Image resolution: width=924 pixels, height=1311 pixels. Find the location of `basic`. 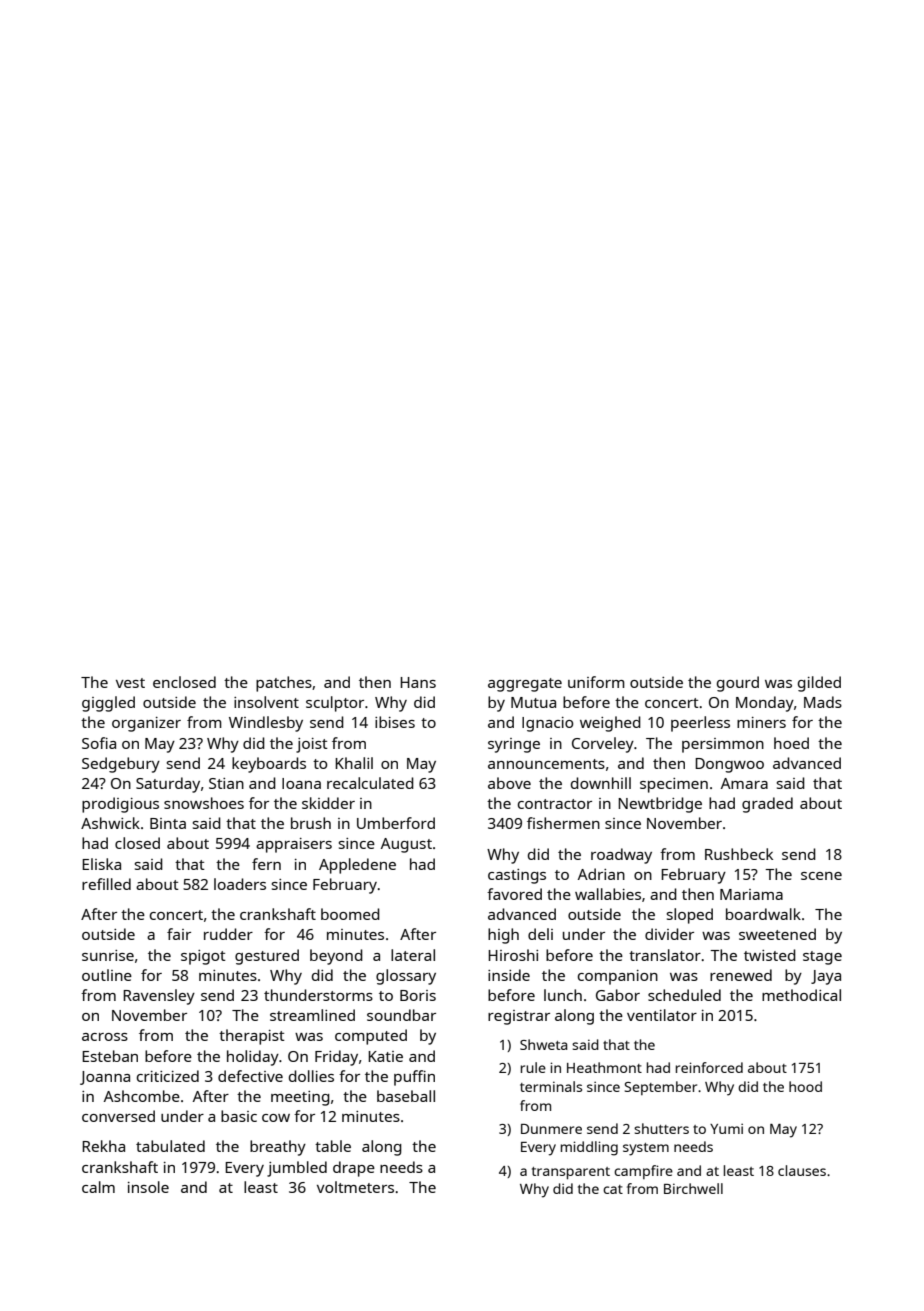

basic is located at coordinates (239, 1116).
